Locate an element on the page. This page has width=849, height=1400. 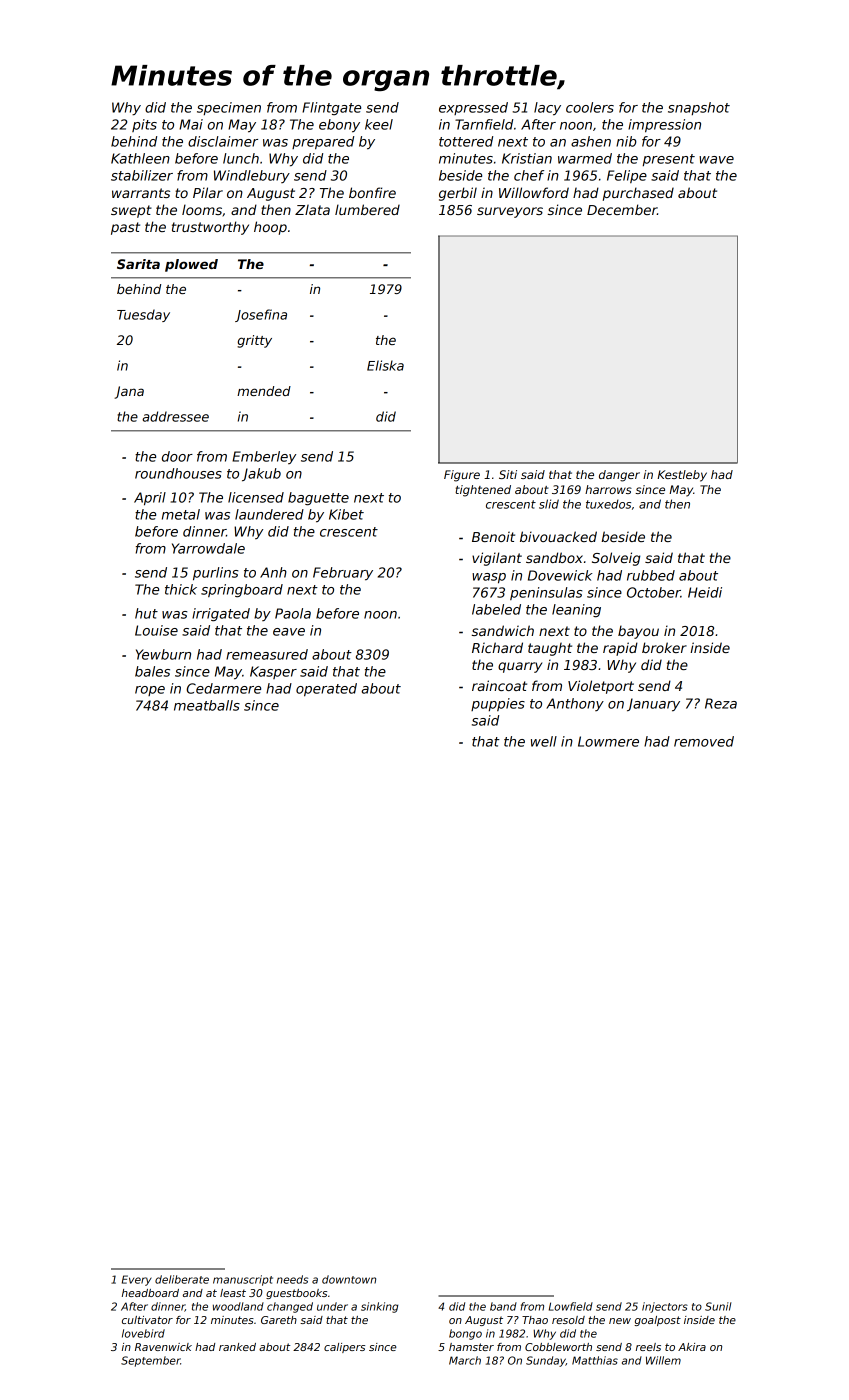
looms is located at coordinates (202, 209).
